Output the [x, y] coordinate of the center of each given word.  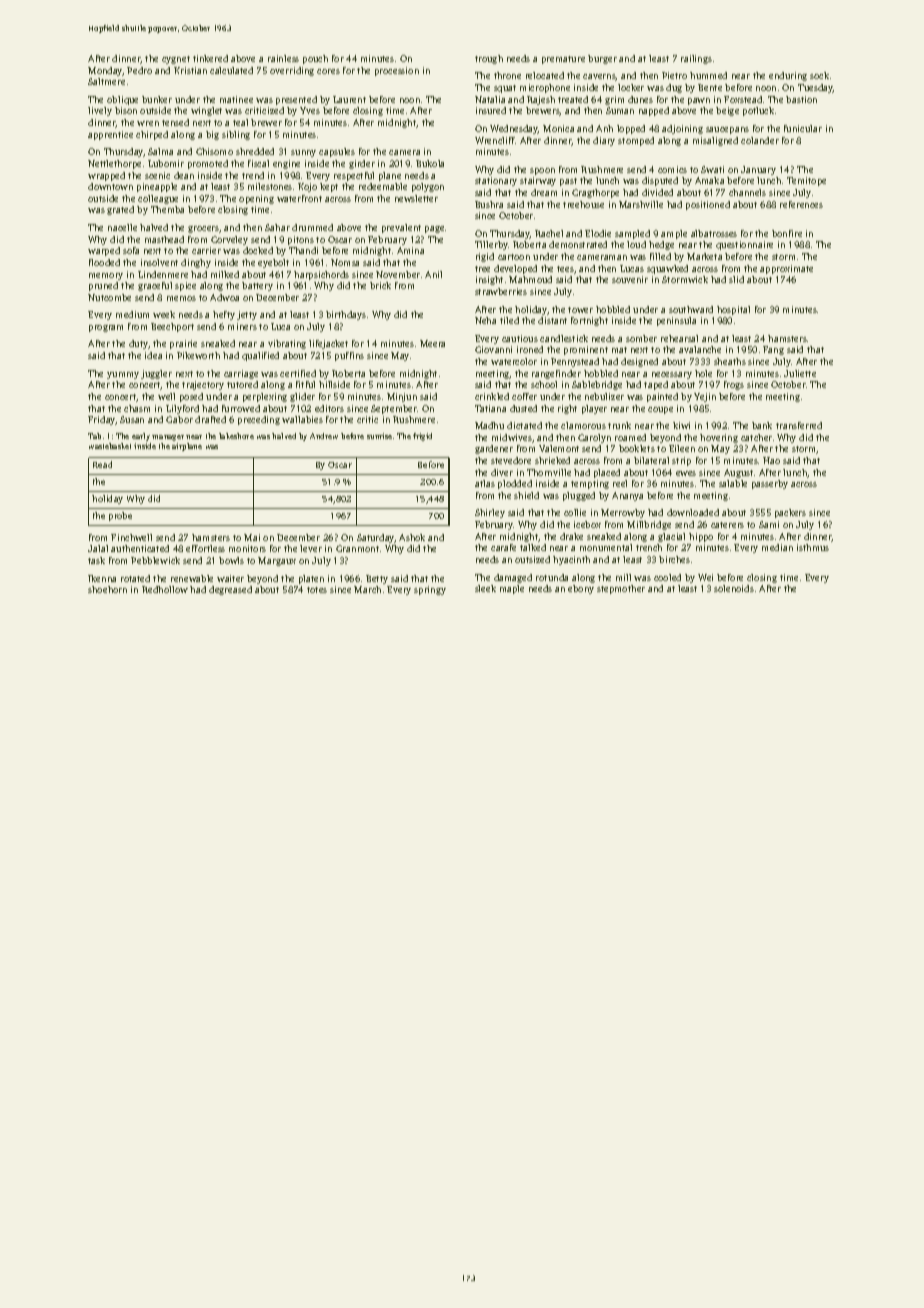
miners [242, 326]
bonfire [787, 233]
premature [563, 60]
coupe [660, 410]
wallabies [302, 419]
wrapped [106, 176]
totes [317, 590]
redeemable [383, 186]
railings [696, 59]
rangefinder [556, 374]
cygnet [176, 60]
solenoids [734, 588]
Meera [432, 343]
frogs [734, 385]
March [367, 589]
